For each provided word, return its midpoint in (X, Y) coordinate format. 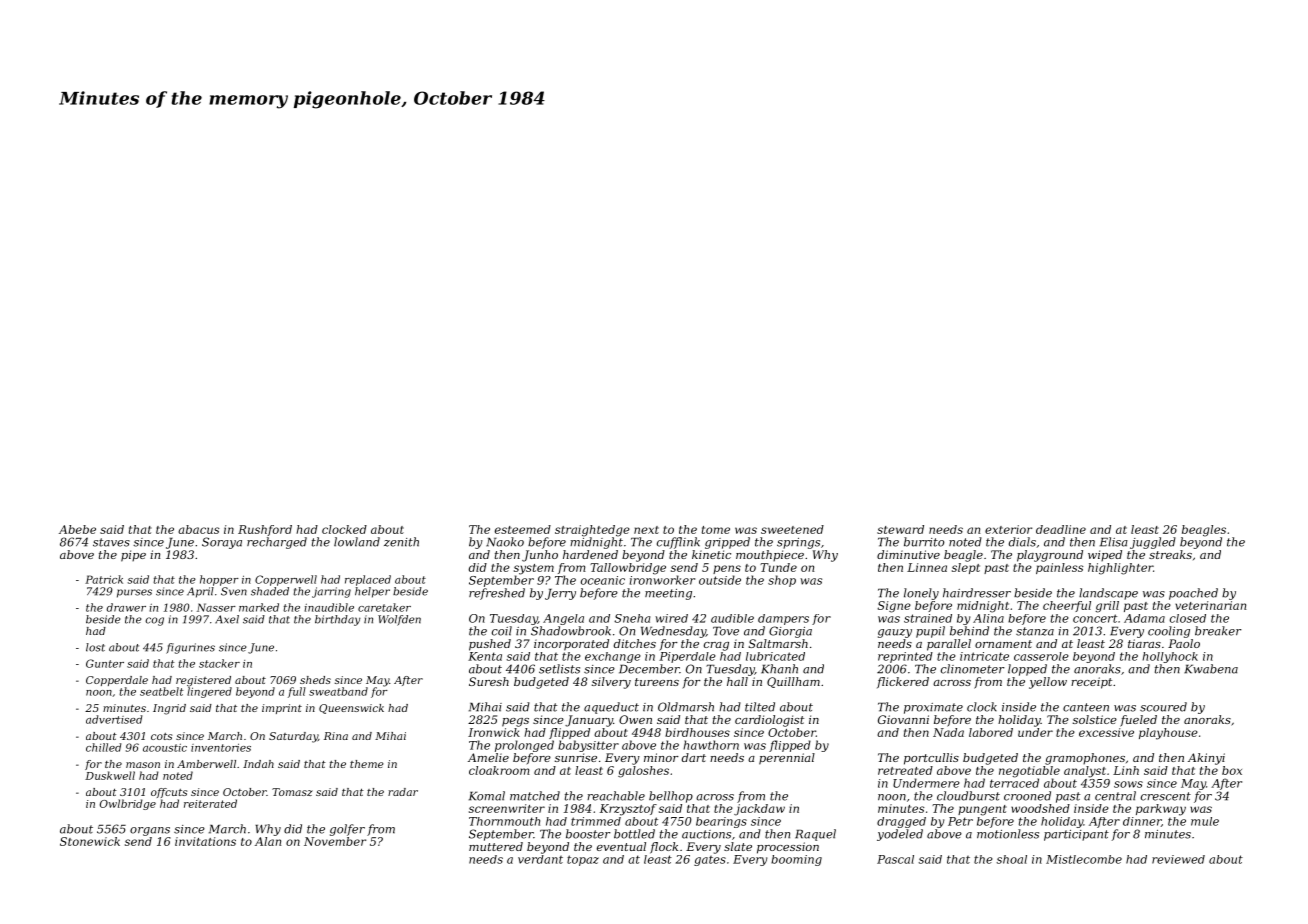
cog (154, 621)
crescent (1166, 796)
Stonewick (90, 841)
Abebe (77, 529)
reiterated (210, 803)
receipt (1091, 683)
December (649, 669)
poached (1193, 594)
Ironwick (494, 732)
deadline (1061, 529)
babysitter (588, 746)
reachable (616, 796)
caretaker (384, 607)
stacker (219, 663)
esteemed (523, 529)
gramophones (1085, 759)
